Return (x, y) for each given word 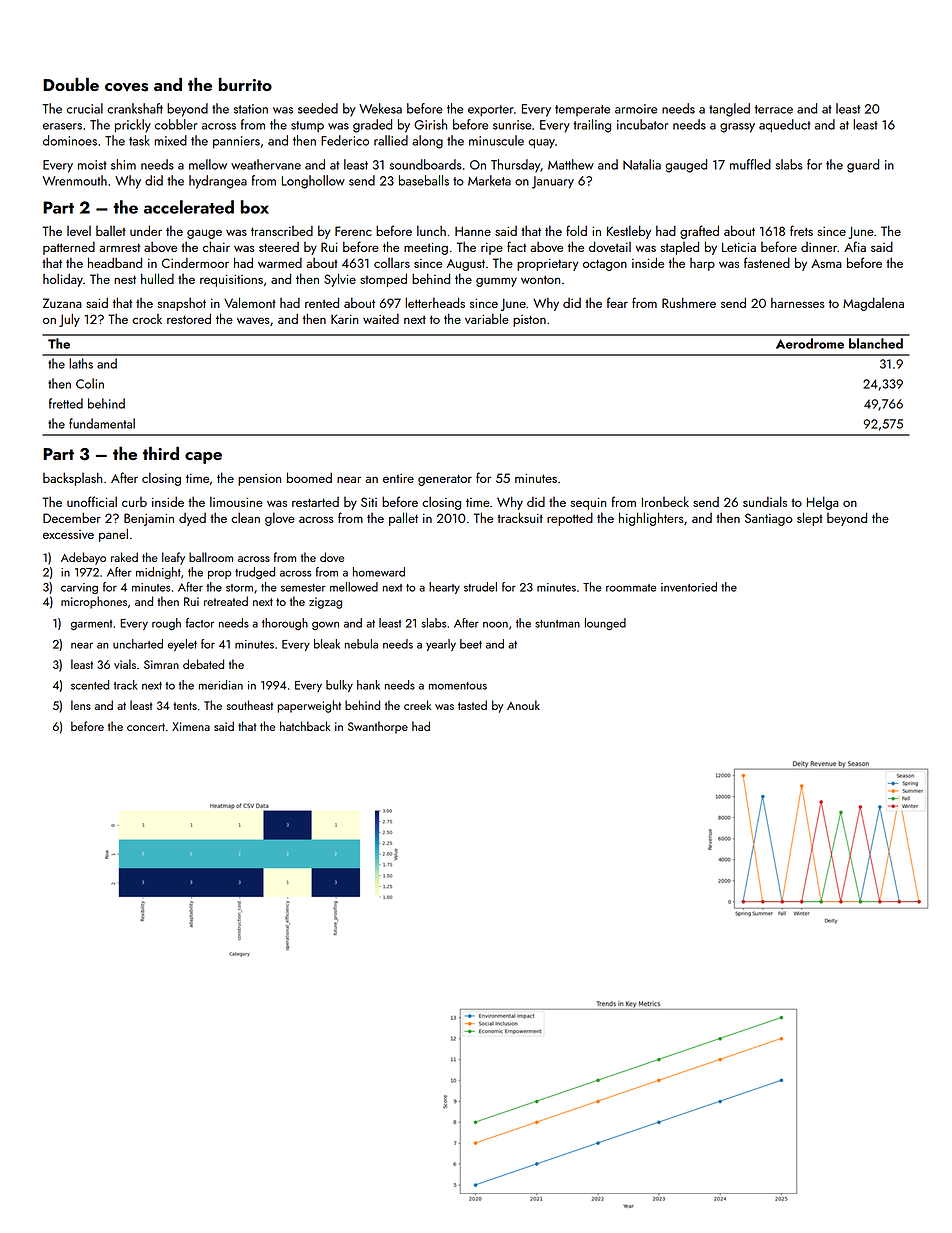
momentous (458, 686)
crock (147, 319)
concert (146, 727)
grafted (699, 232)
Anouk (523, 705)
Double (71, 84)
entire (398, 478)
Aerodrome (810, 343)
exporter (491, 111)
